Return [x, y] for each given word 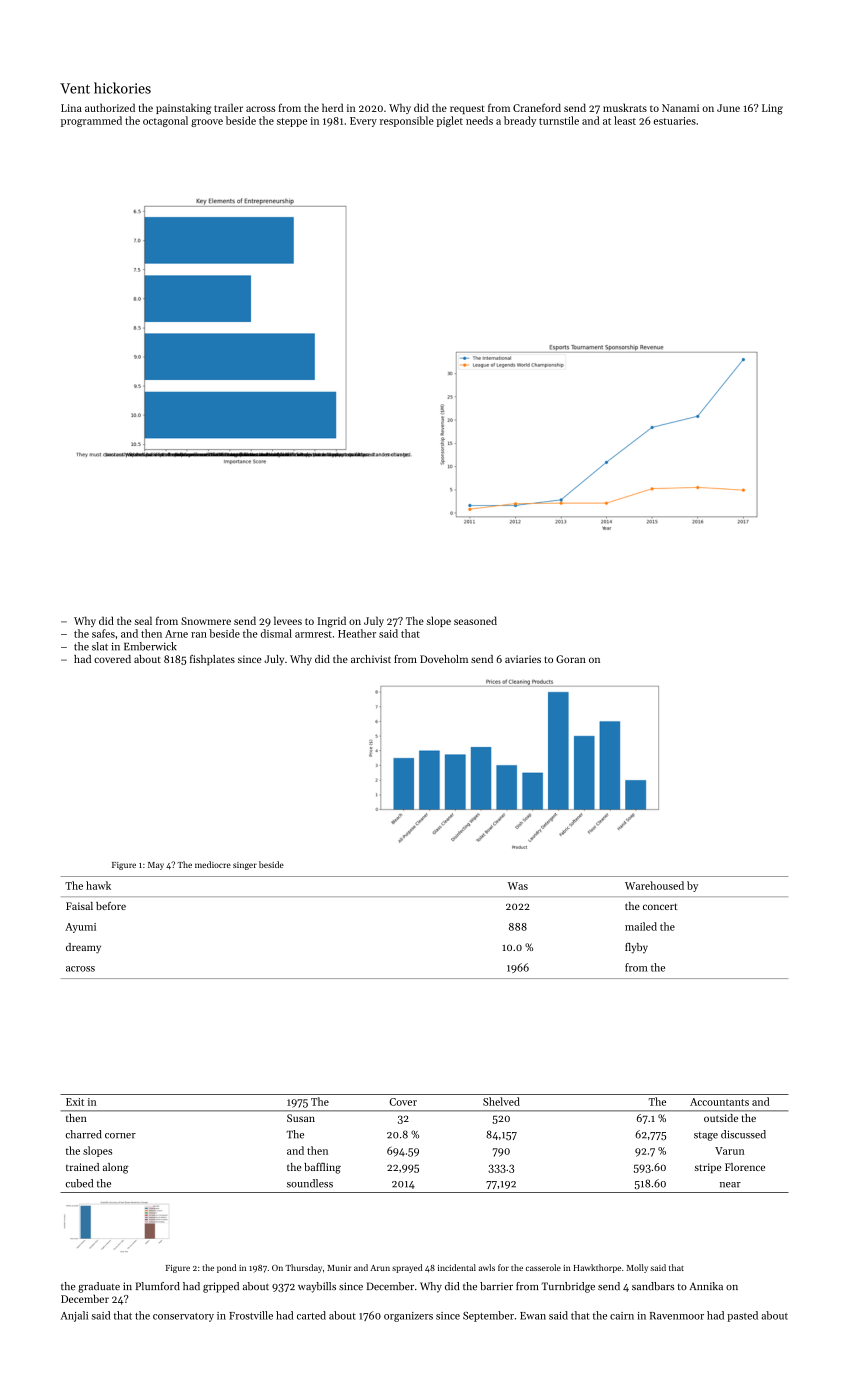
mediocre [213, 864]
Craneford [537, 107]
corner [120, 1136]
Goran [571, 659]
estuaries [675, 121]
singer [245, 866]
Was [518, 886]
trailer [228, 107]
